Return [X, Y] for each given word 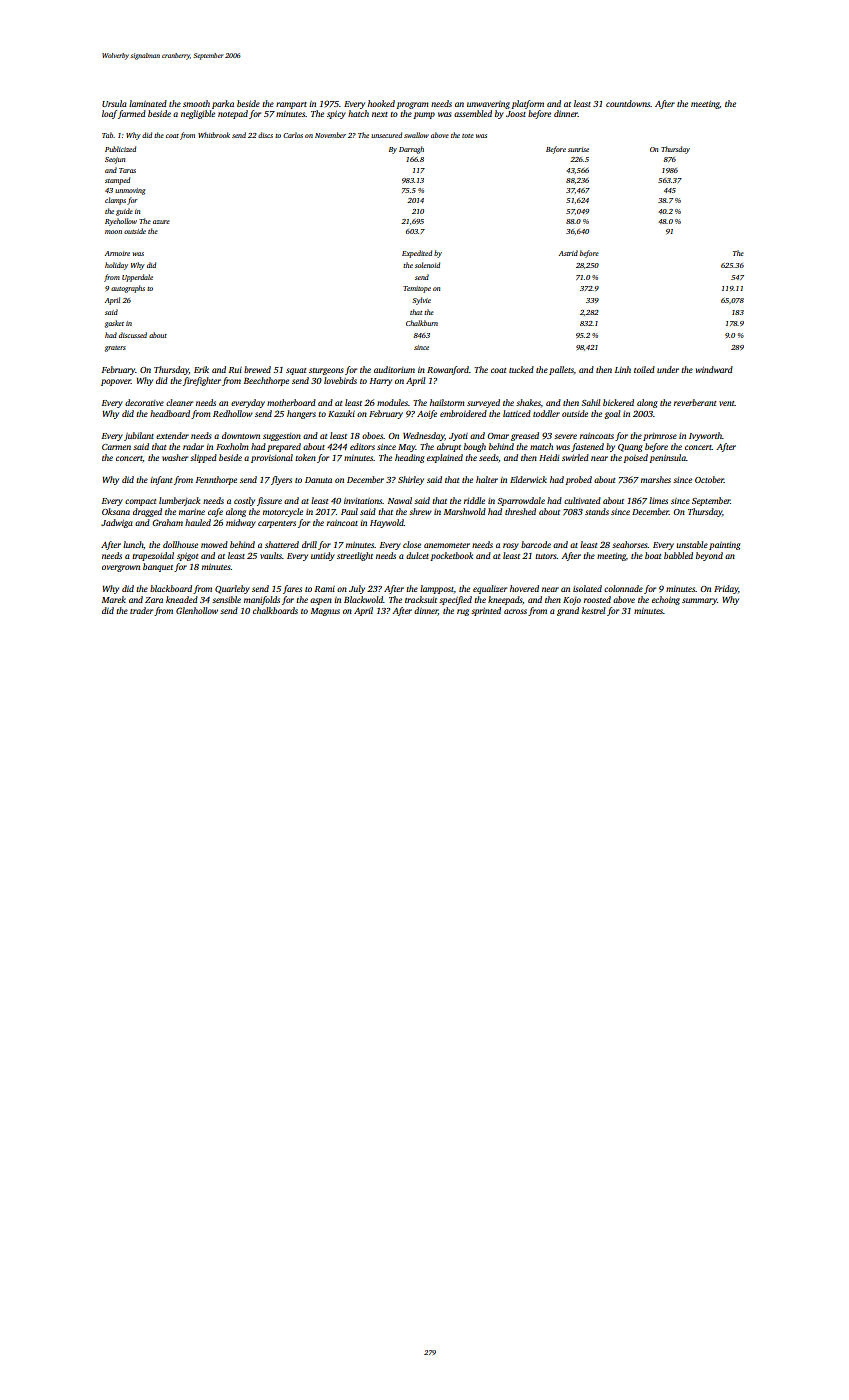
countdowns [628, 103]
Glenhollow [197, 610]
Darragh [411, 150]
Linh [623, 369]
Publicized [120, 149]
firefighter [202, 381]
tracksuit [421, 599]
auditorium [394, 369]
